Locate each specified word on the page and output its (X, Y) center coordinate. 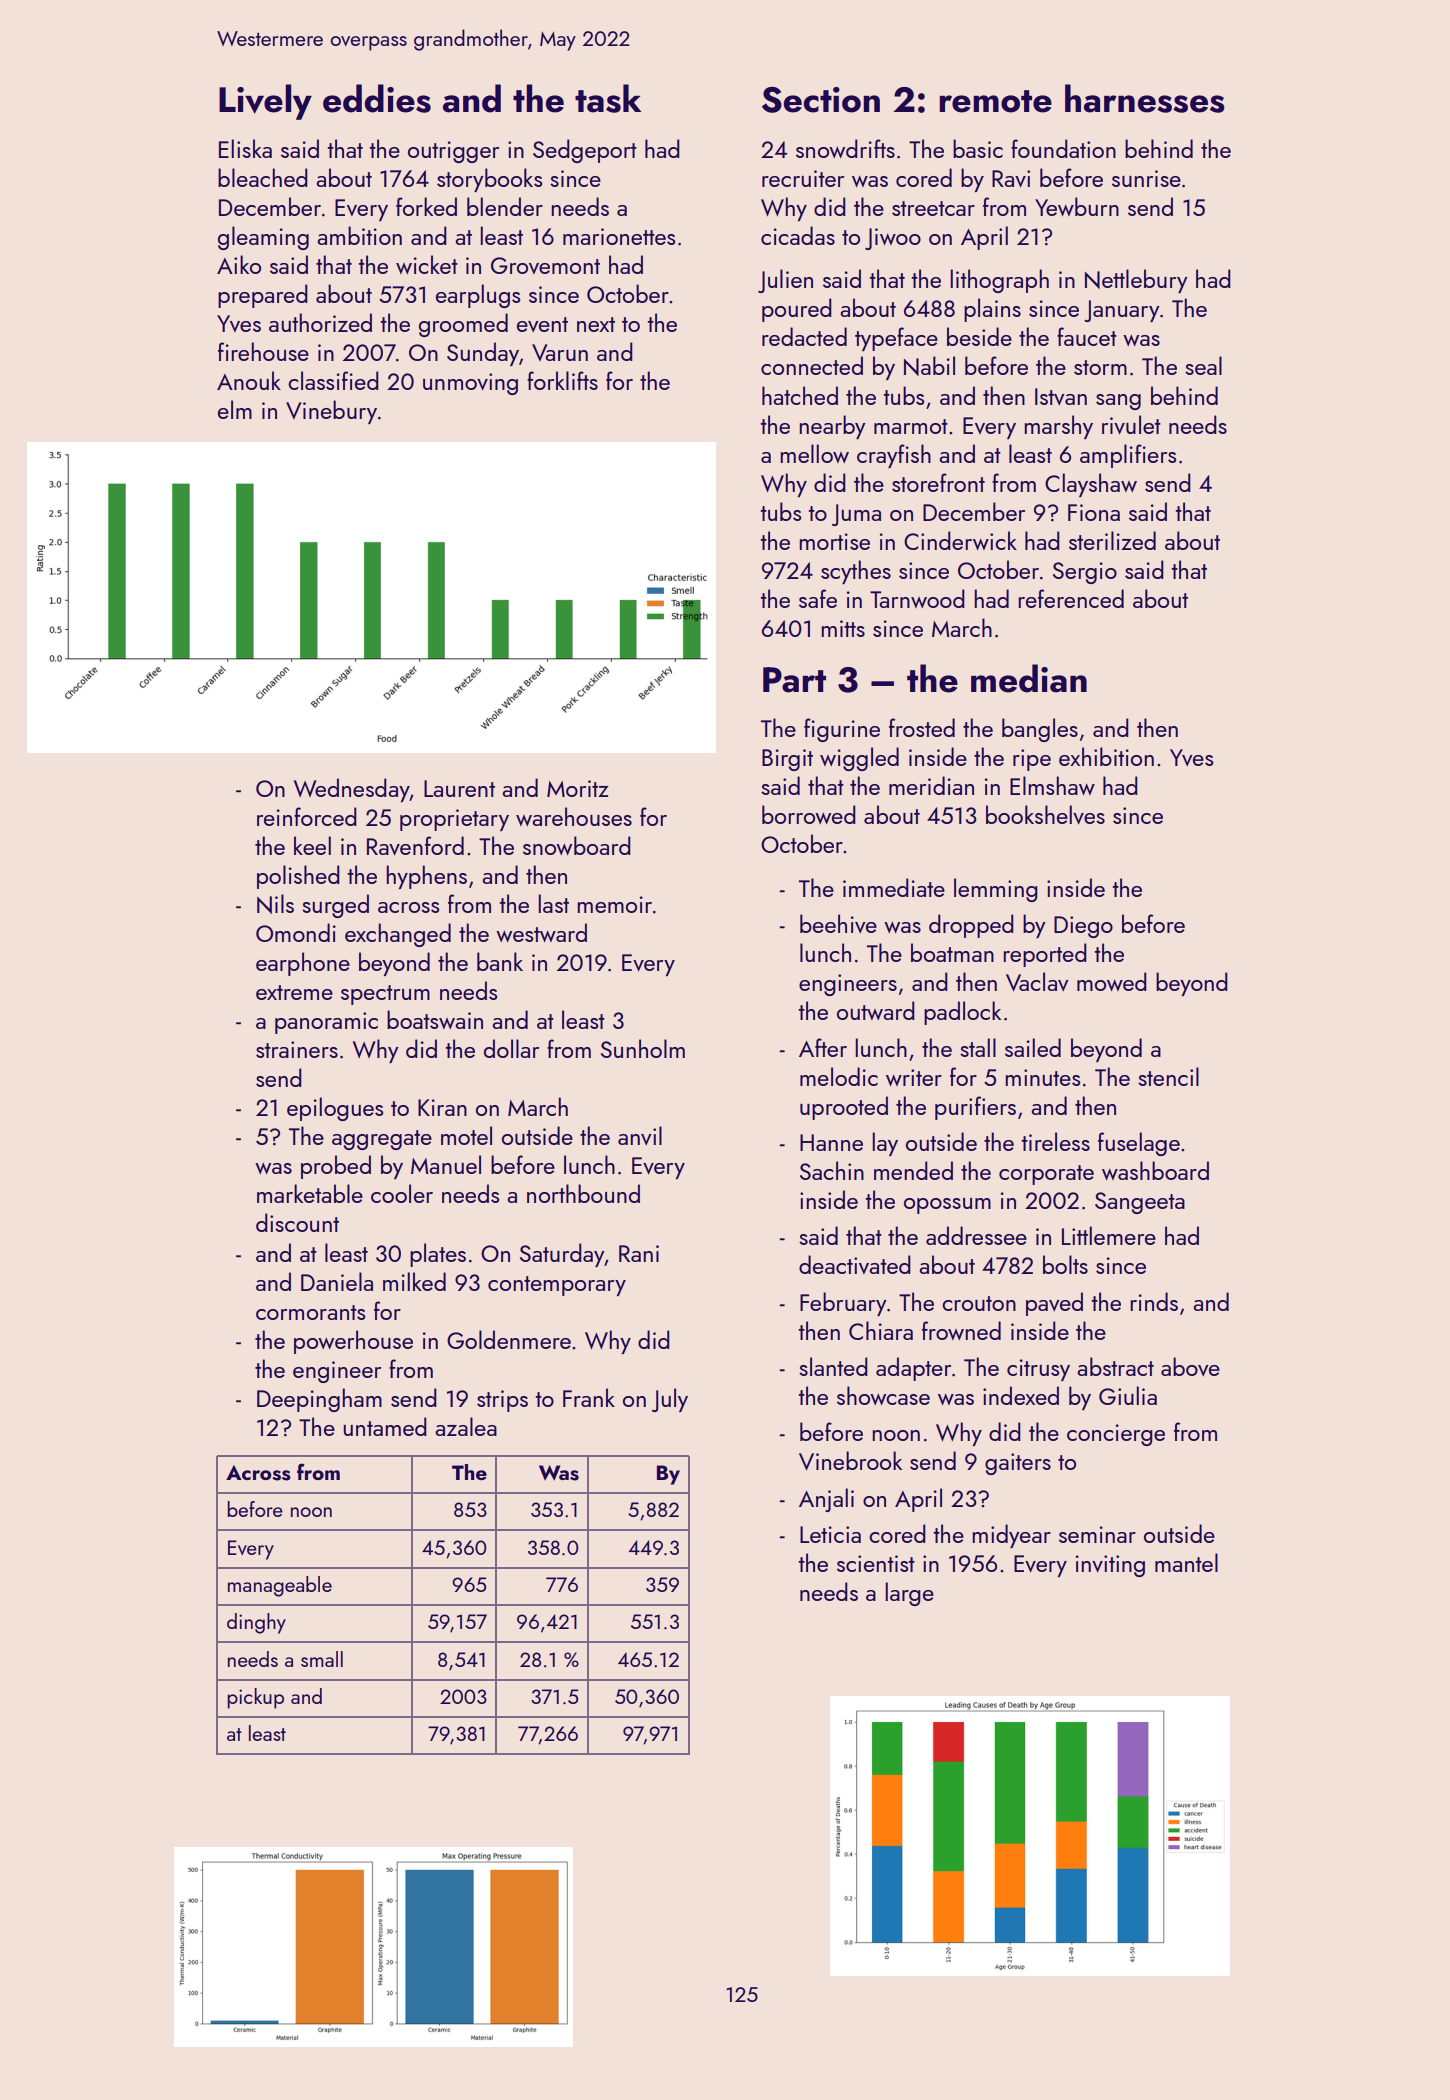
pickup (256, 1698)
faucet (1087, 336)
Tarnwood (917, 598)
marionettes (619, 236)
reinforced (307, 816)
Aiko (239, 264)
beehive (838, 923)
